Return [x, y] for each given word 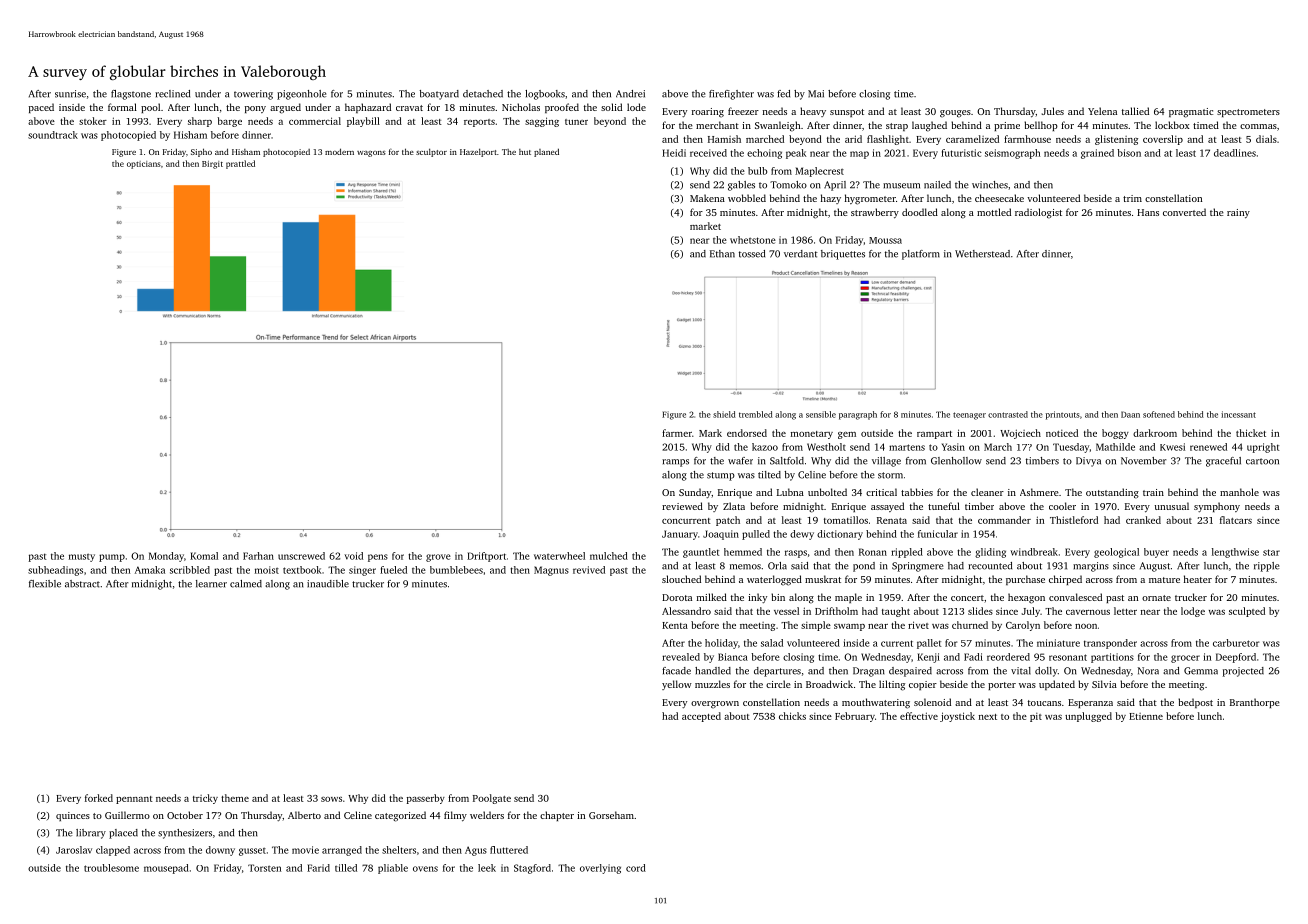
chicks [792, 716]
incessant [1238, 414]
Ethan [722, 254]
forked [99, 798]
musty [82, 558]
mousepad [166, 869]
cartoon [1262, 461]
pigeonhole [301, 95]
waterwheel [559, 556]
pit [1036, 717]
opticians [144, 165]
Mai [816, 94]
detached [483, 94]
